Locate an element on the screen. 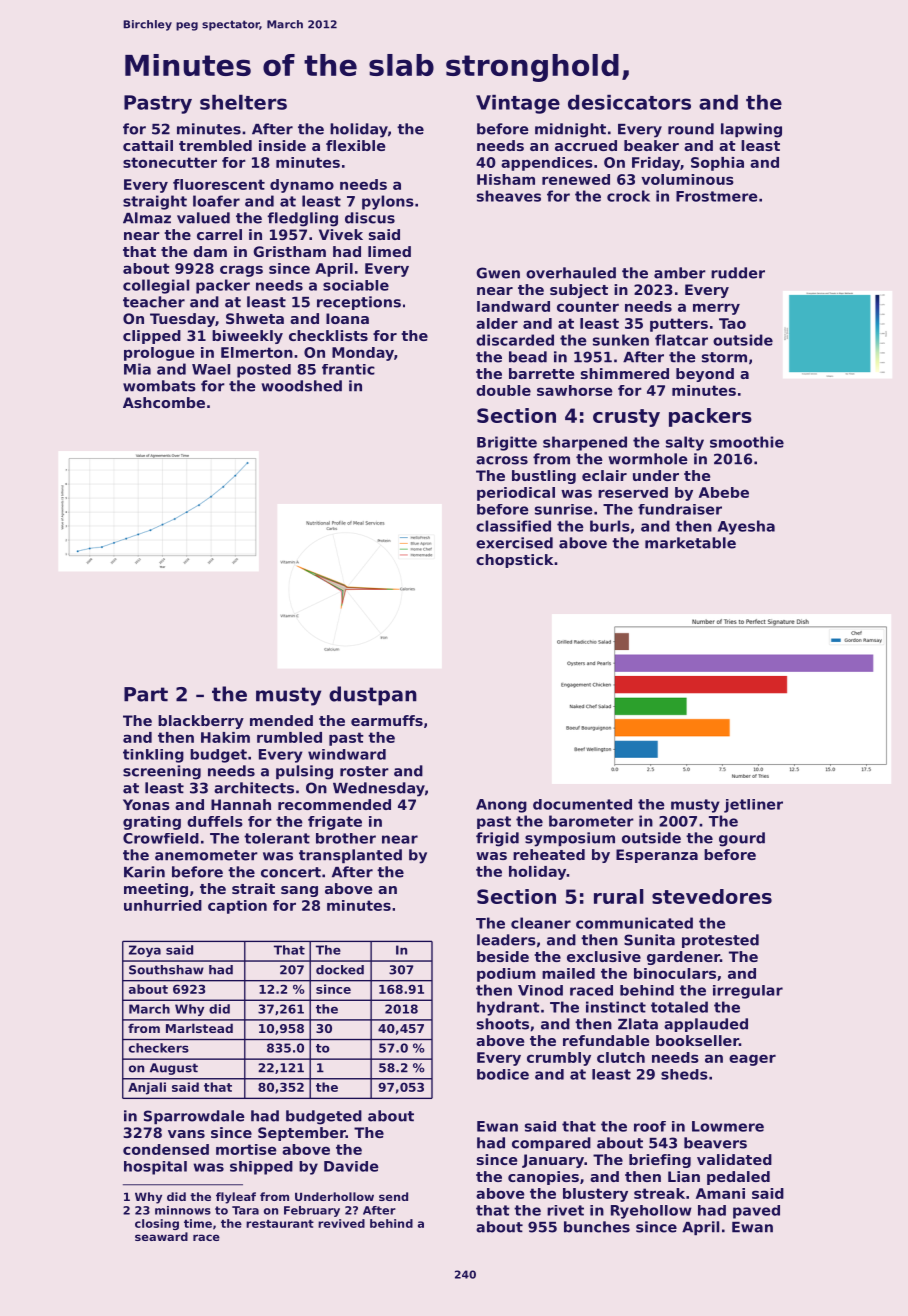 This screenshot has width=908, height=1316. gourd is located at coordinates (742, 839).
